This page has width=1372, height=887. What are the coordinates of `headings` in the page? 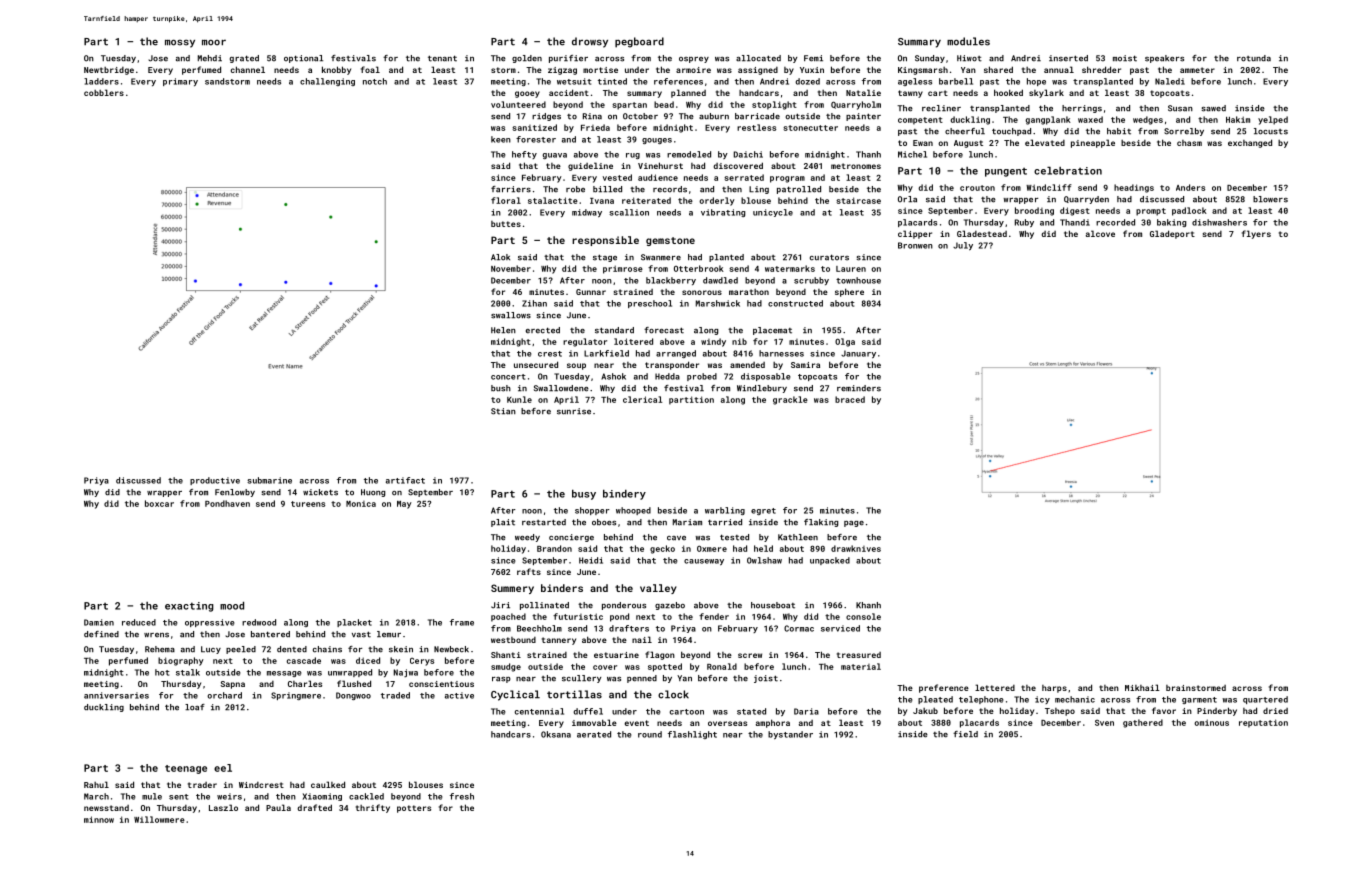 It's located at (1134, 188).
